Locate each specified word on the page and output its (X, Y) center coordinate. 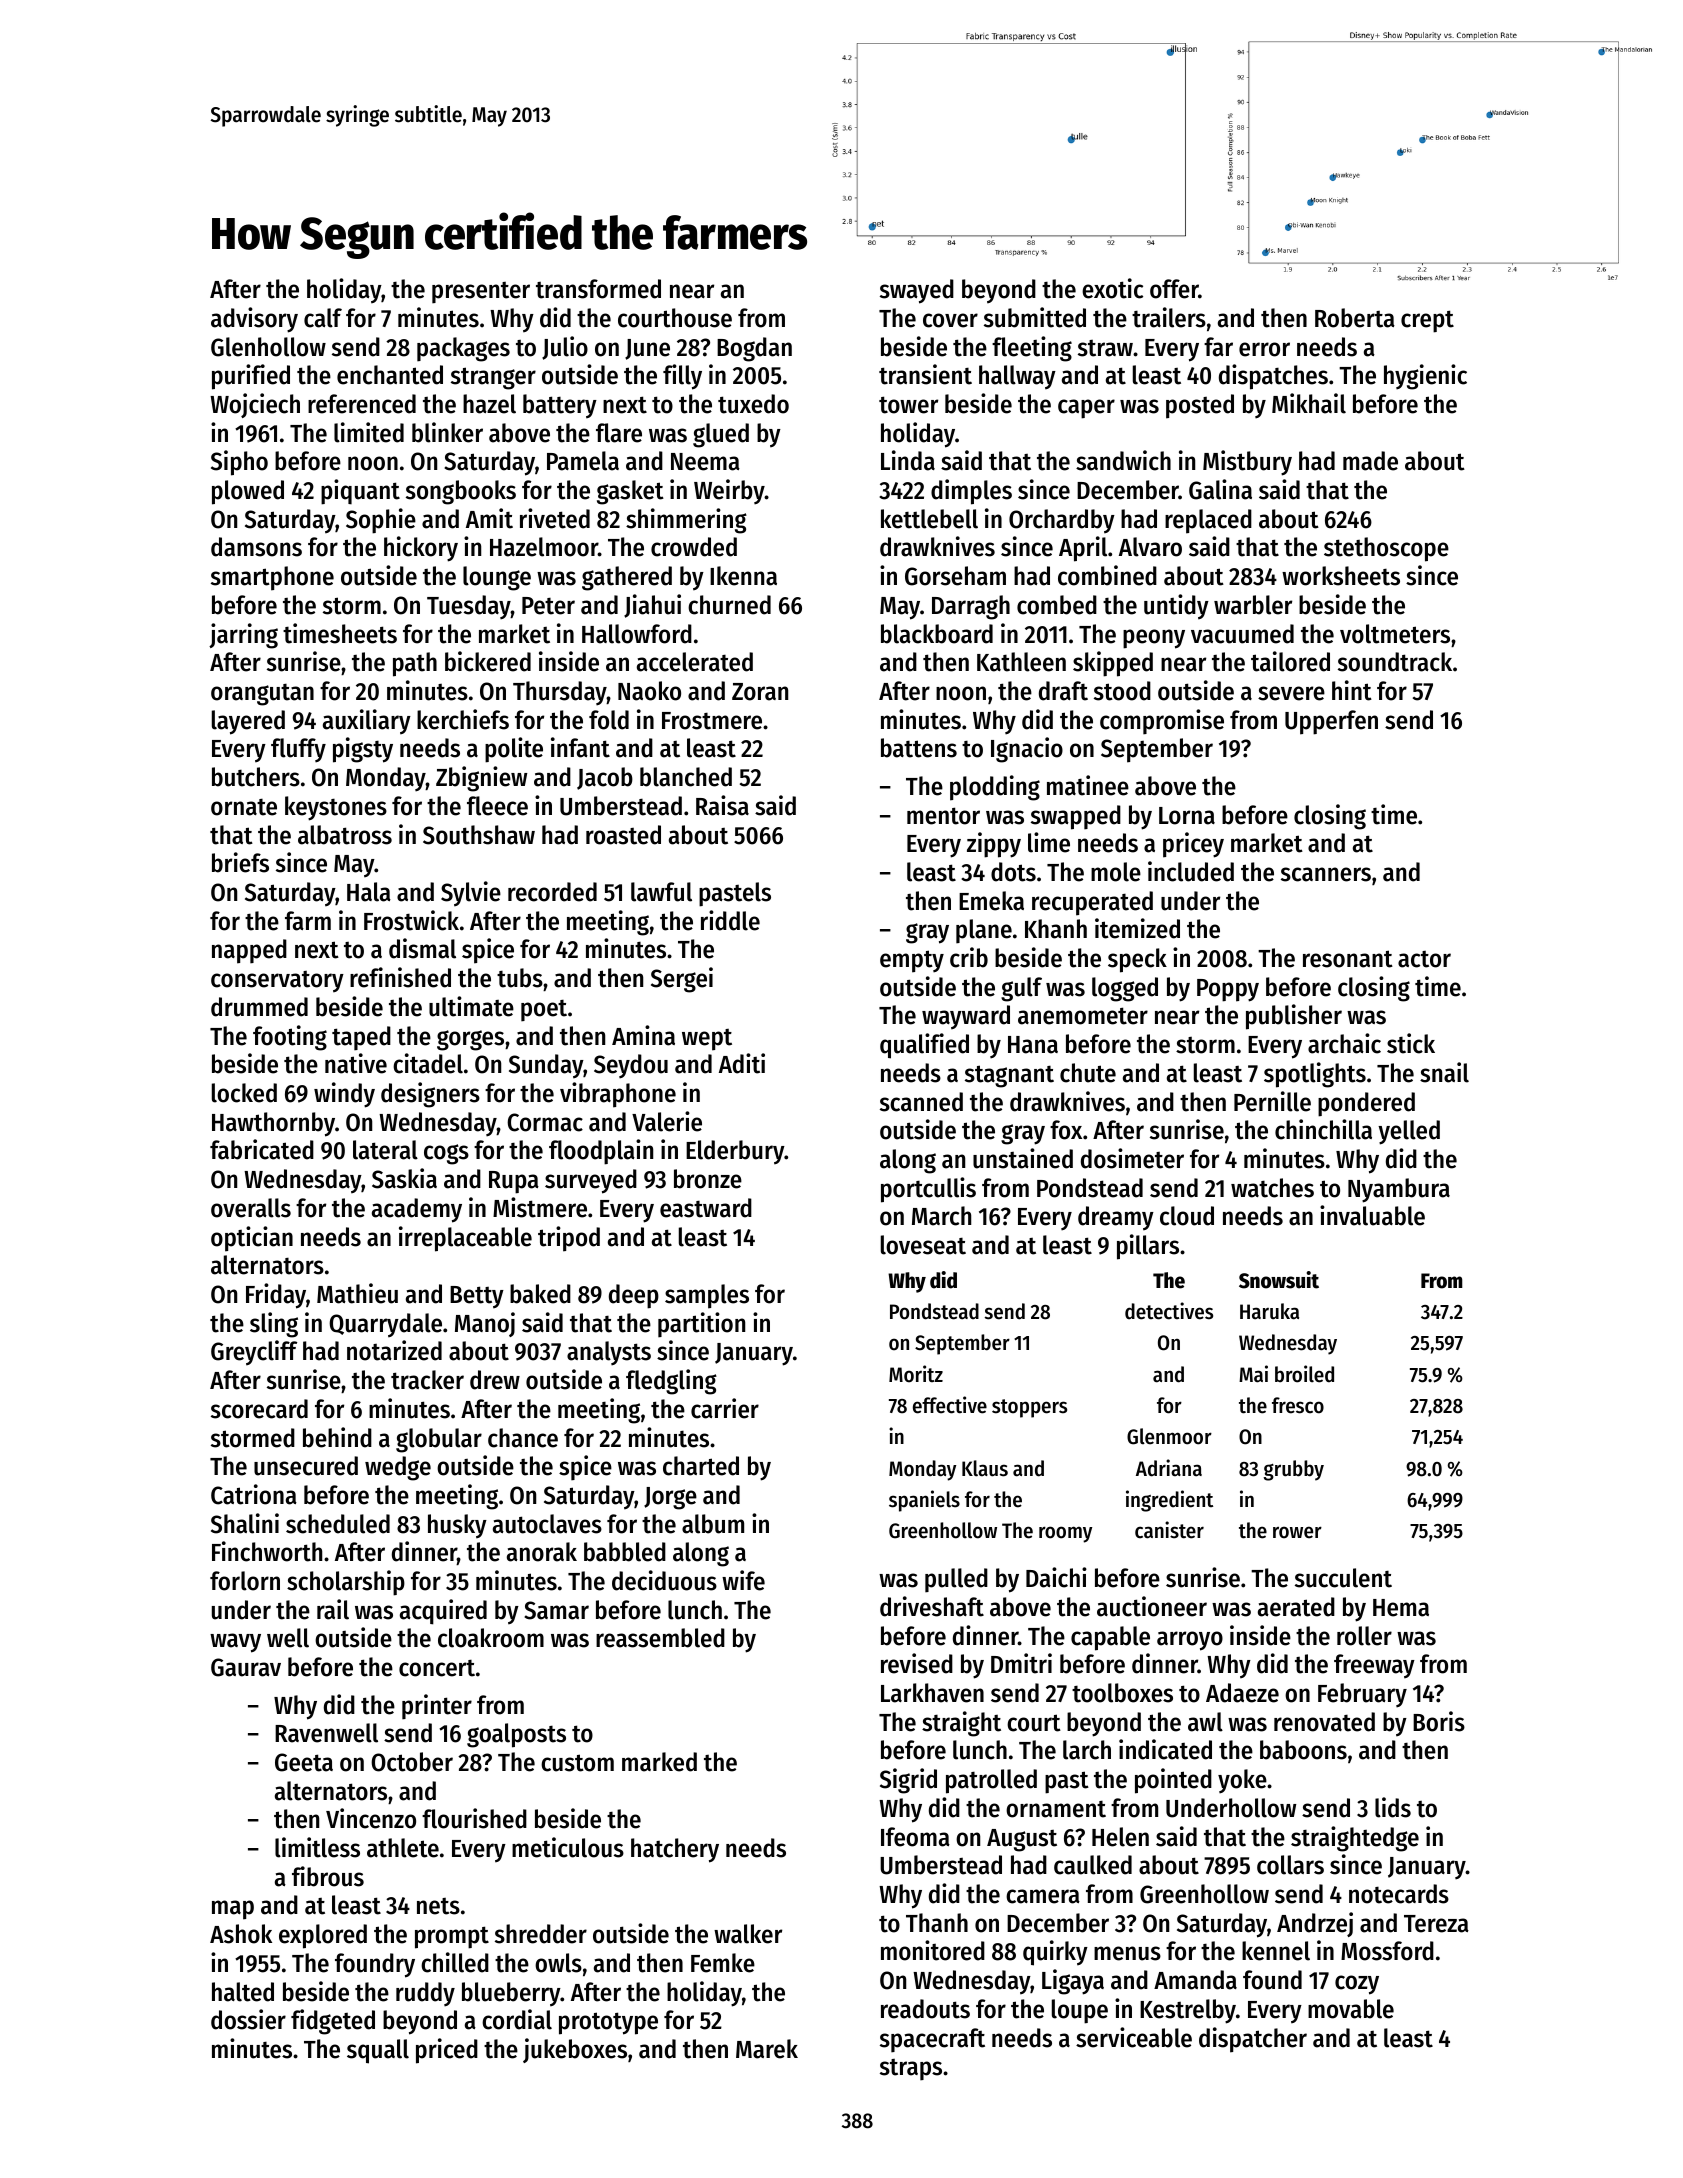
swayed (917, 291)
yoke (1242, 1781)
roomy (1065, 1534)
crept (1427, 321)
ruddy (425, 1994)
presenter (481, 293)
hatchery (675, 1850)
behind (337, 1437)
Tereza (1436, 1924)
